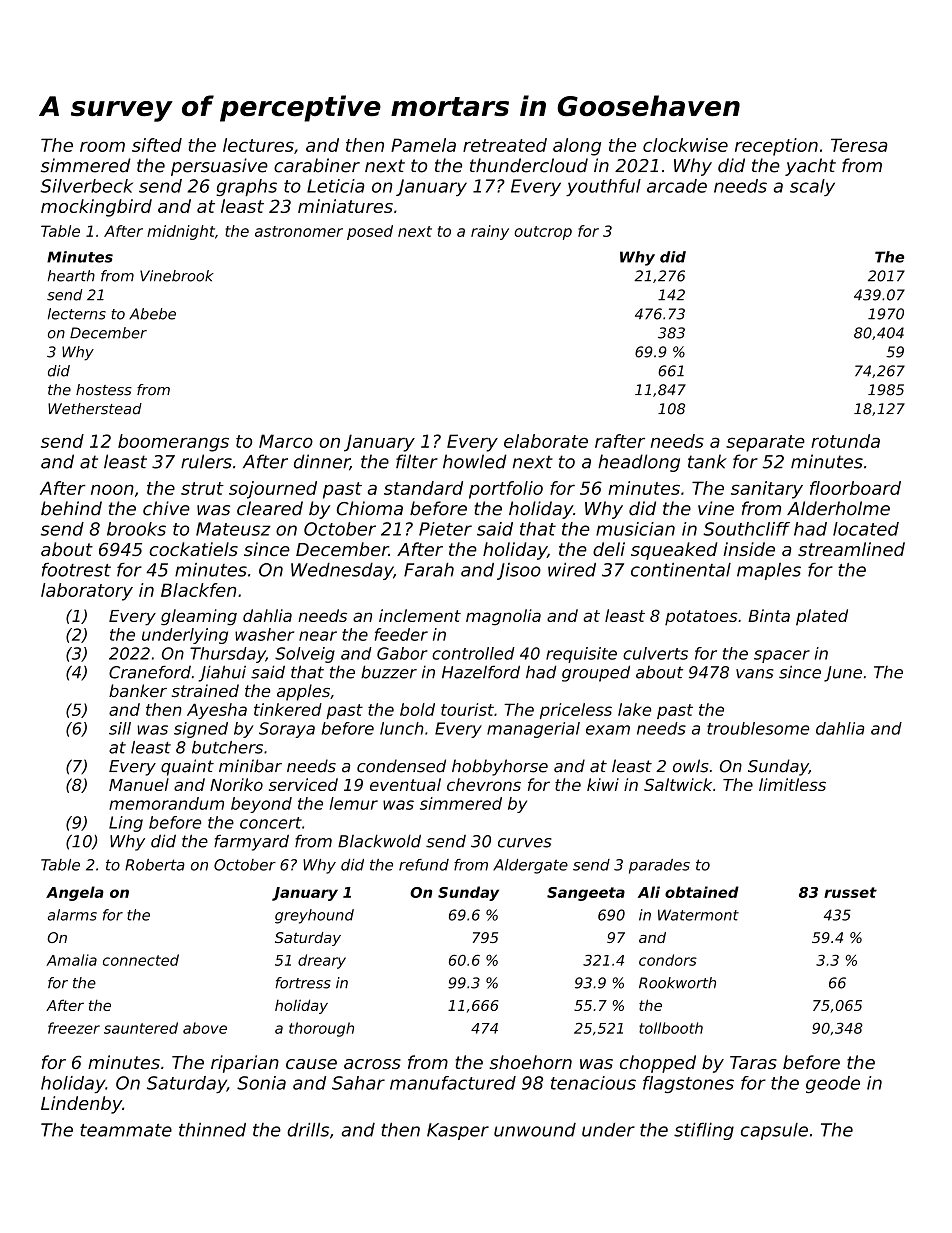  What do you see at coordinates (370, 508) in the image?
I see `Chioma` at bounding box center [370, 508].
